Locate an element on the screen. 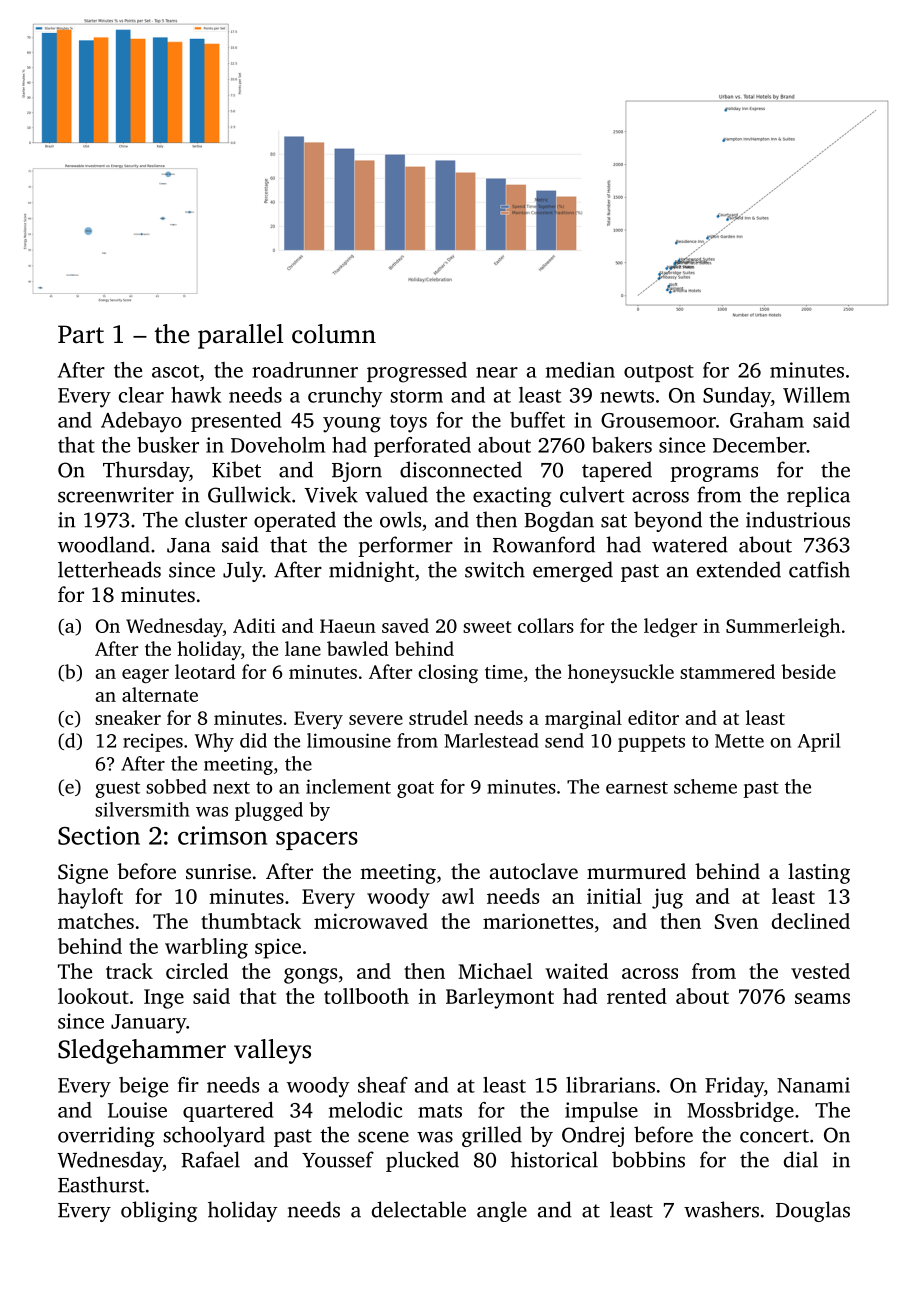  outpost is located at coordinates (659, 373).
